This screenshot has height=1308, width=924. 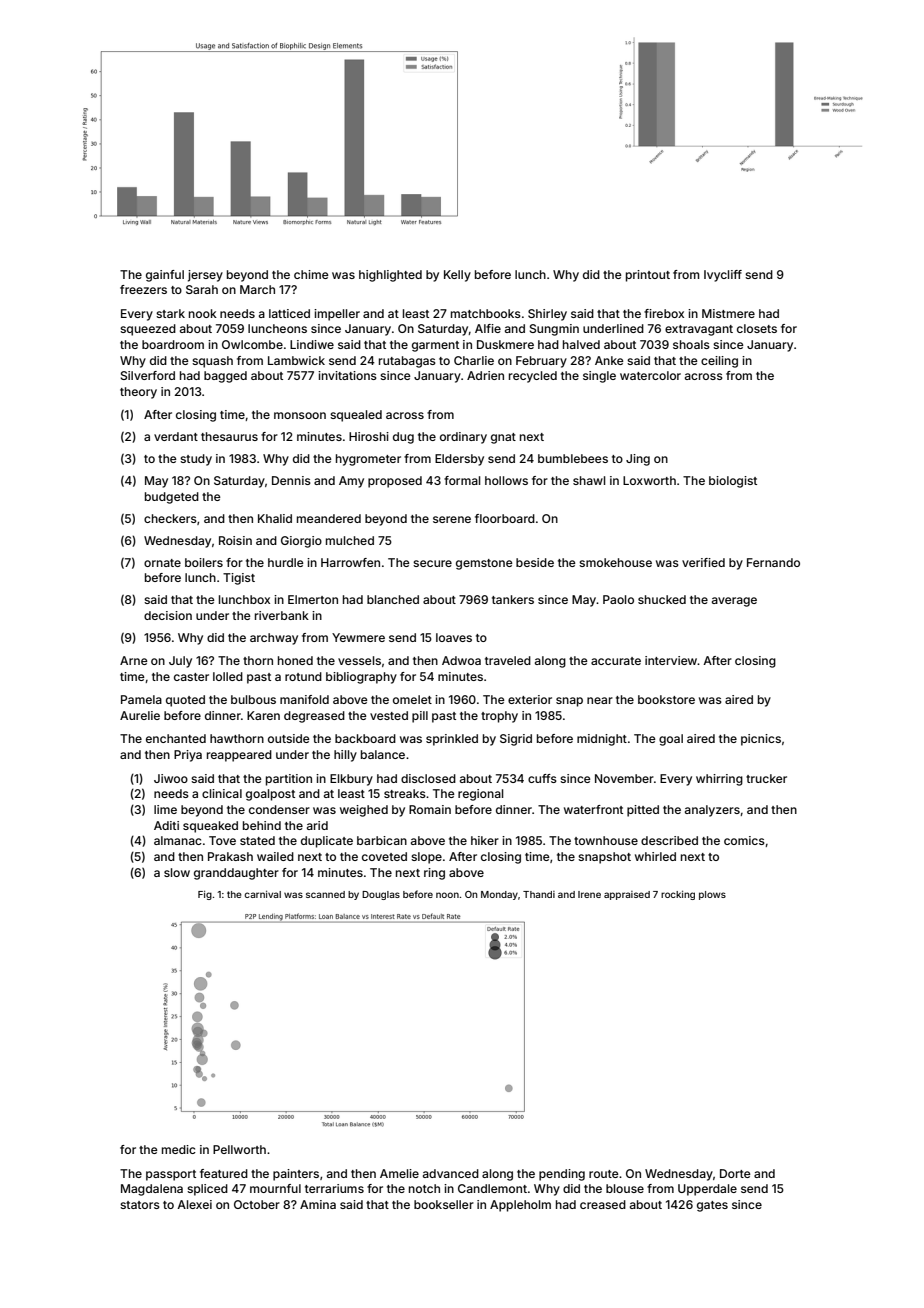 I want to click on Thandi, so click(x=539, y=894).
